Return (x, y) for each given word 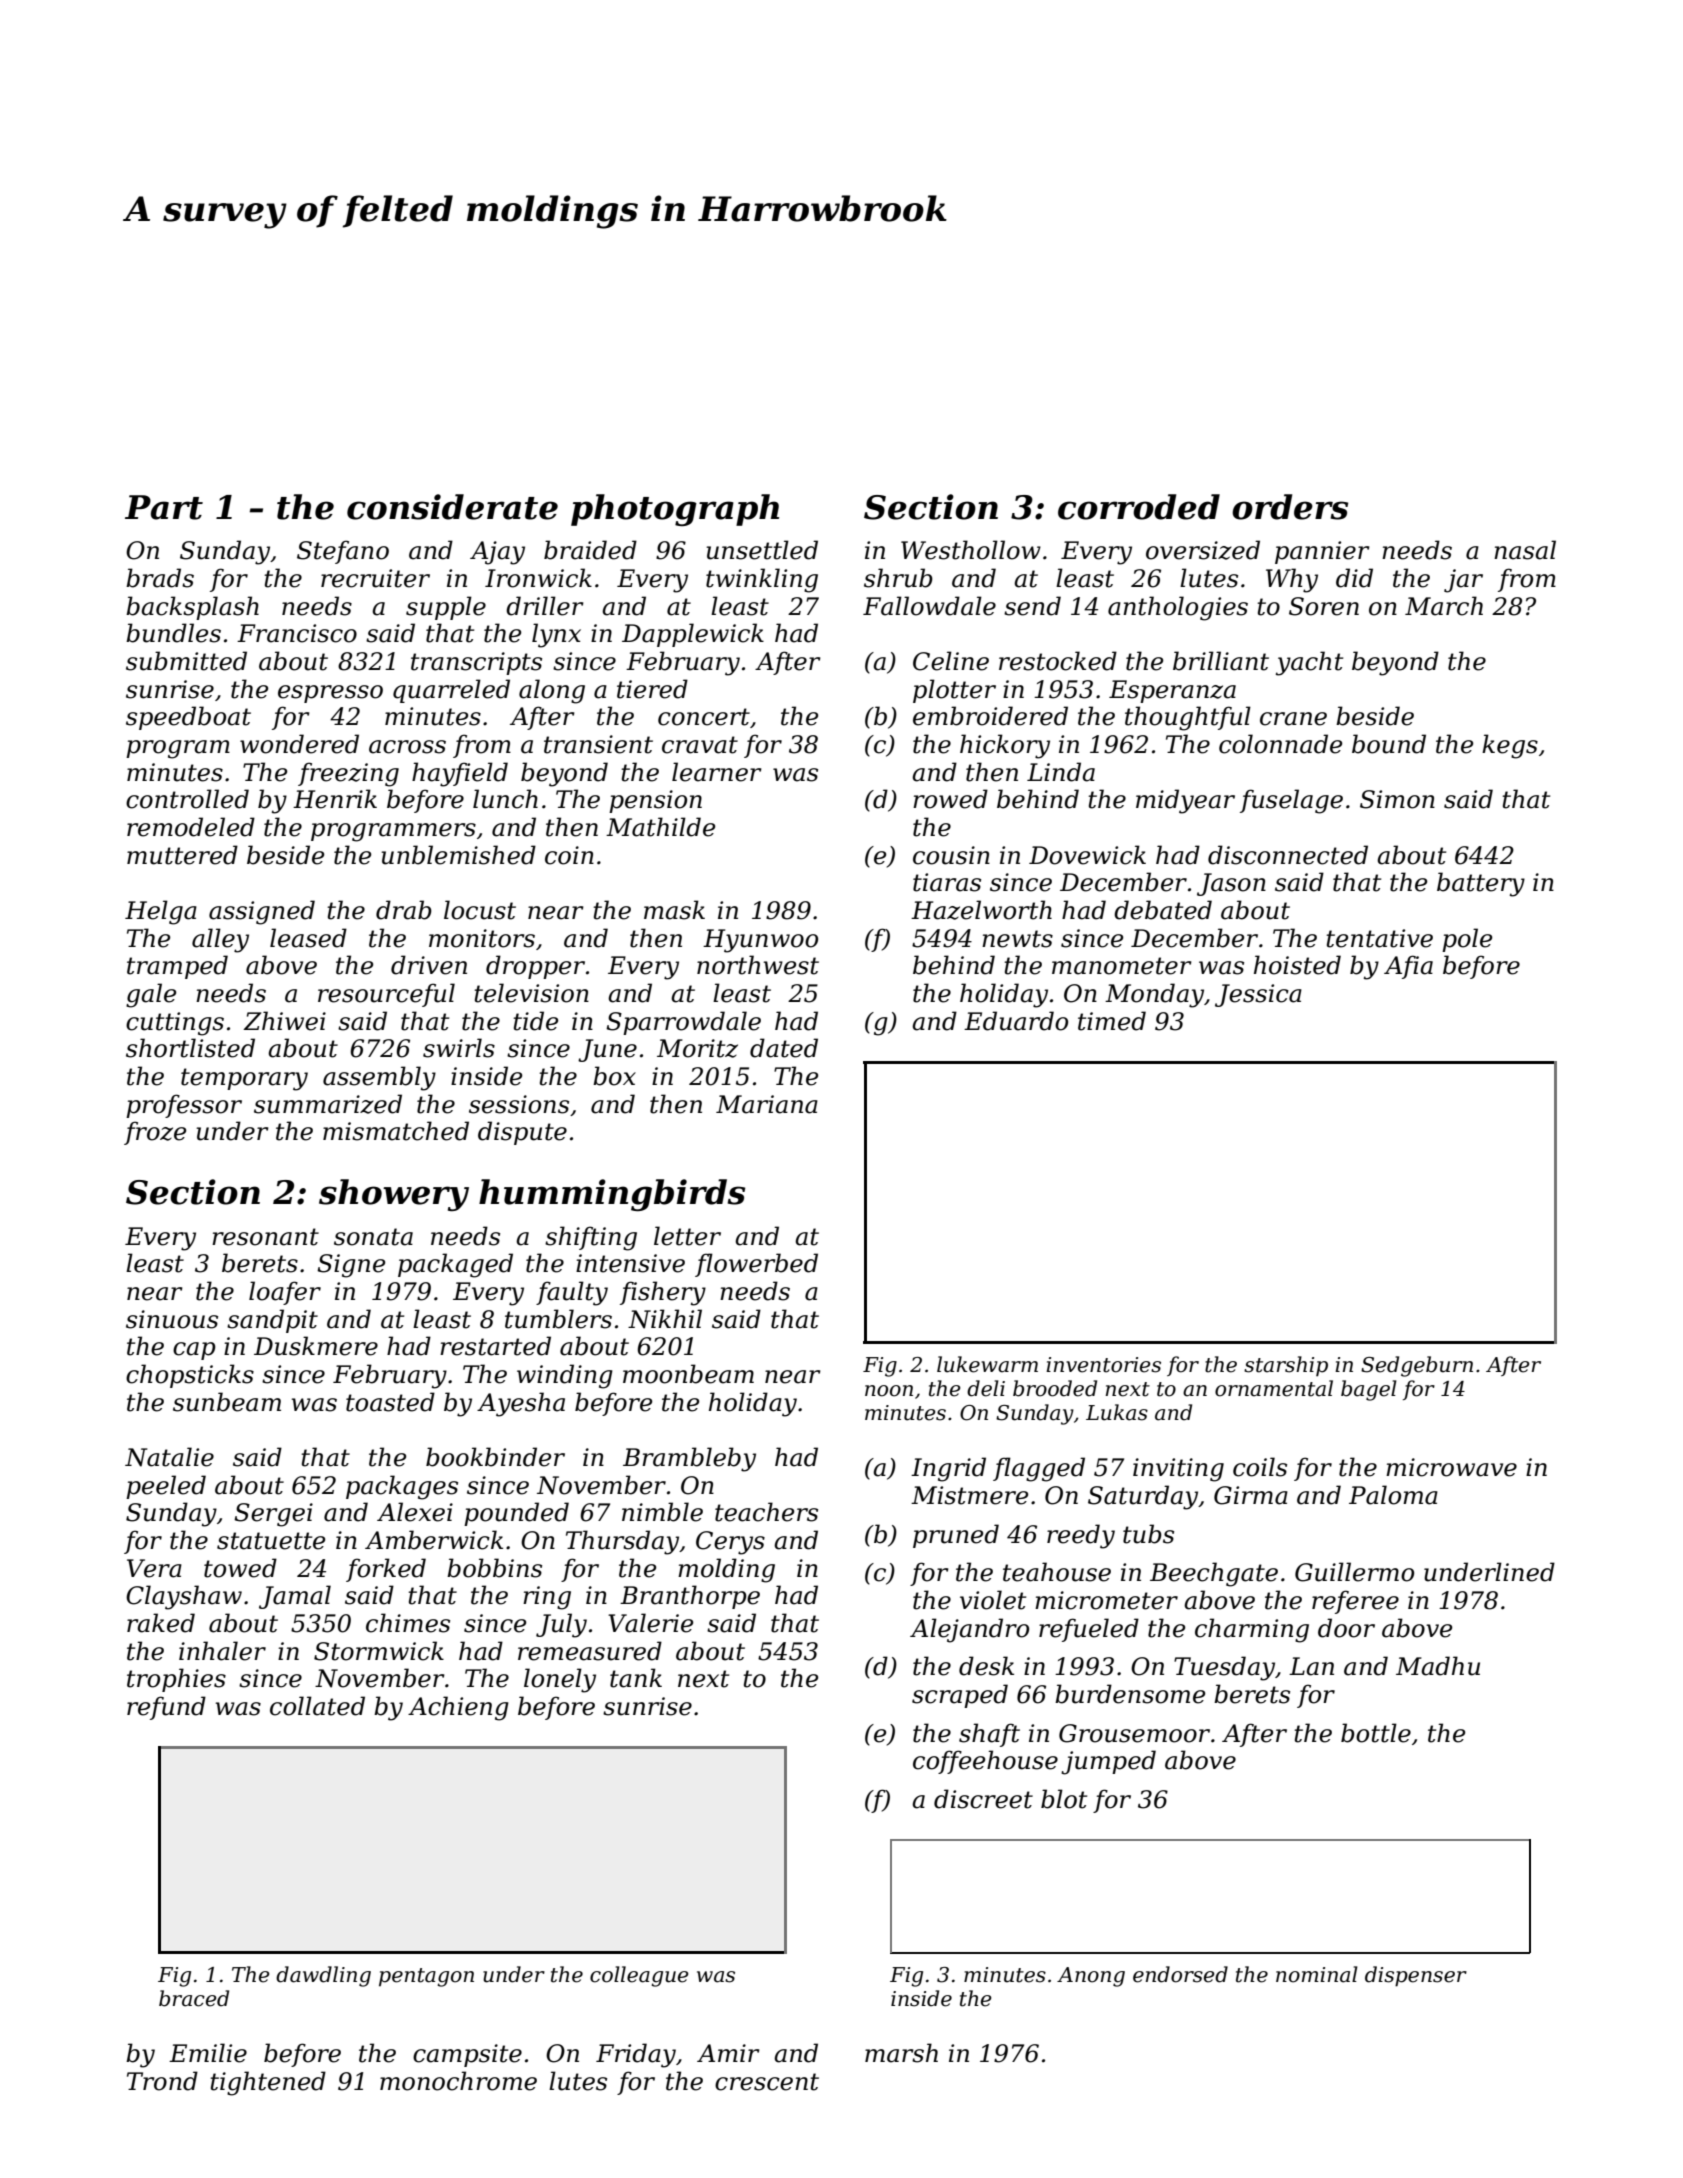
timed (1112, 1021)
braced (194, 1998)
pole (1467, 940)
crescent (767, 2082)
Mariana (767, 1104)
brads (160, 578)
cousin (951, 855)
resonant (265, 1237)
